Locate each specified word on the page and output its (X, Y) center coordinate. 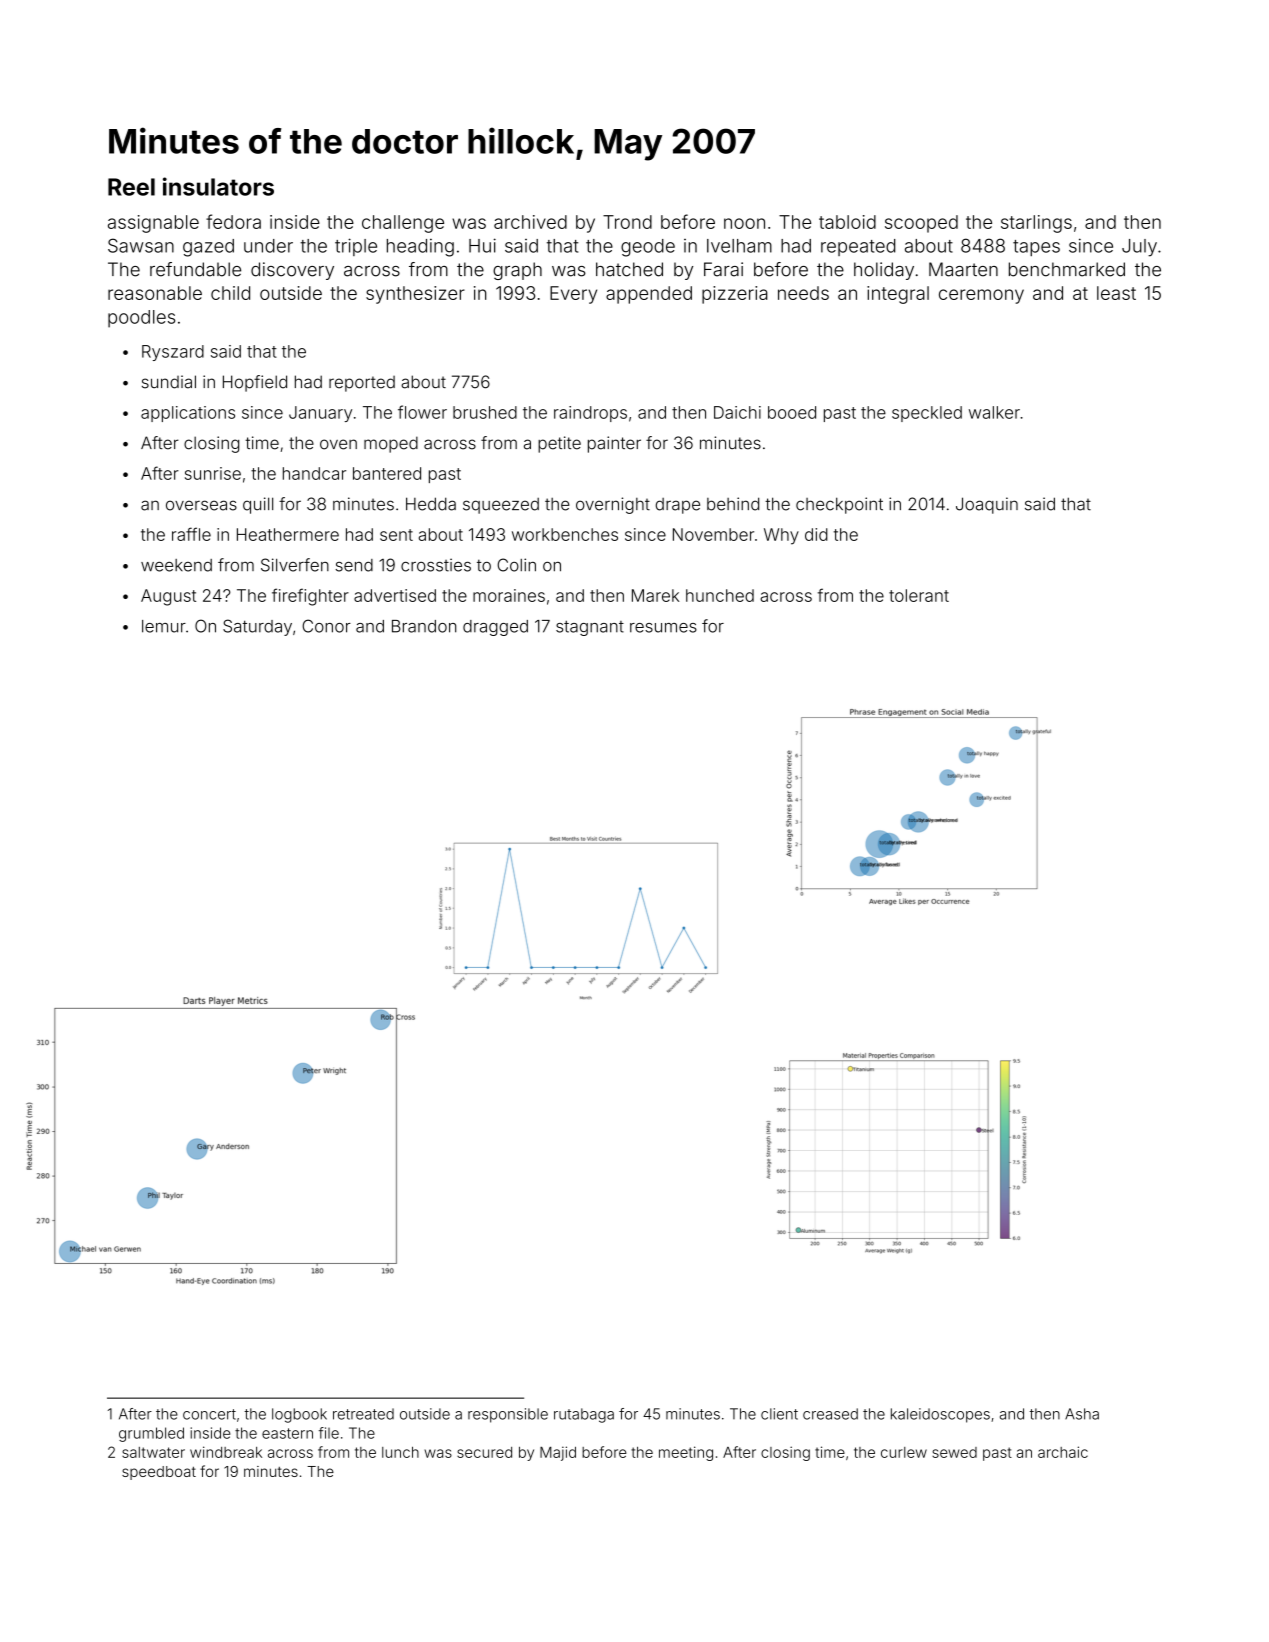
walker (994, 412)
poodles (141, 319)
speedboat (159, 1473)
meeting (686, 1453)
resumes (663, 628)
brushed (485, 412)
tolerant (919, 595)
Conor (326, 626)
